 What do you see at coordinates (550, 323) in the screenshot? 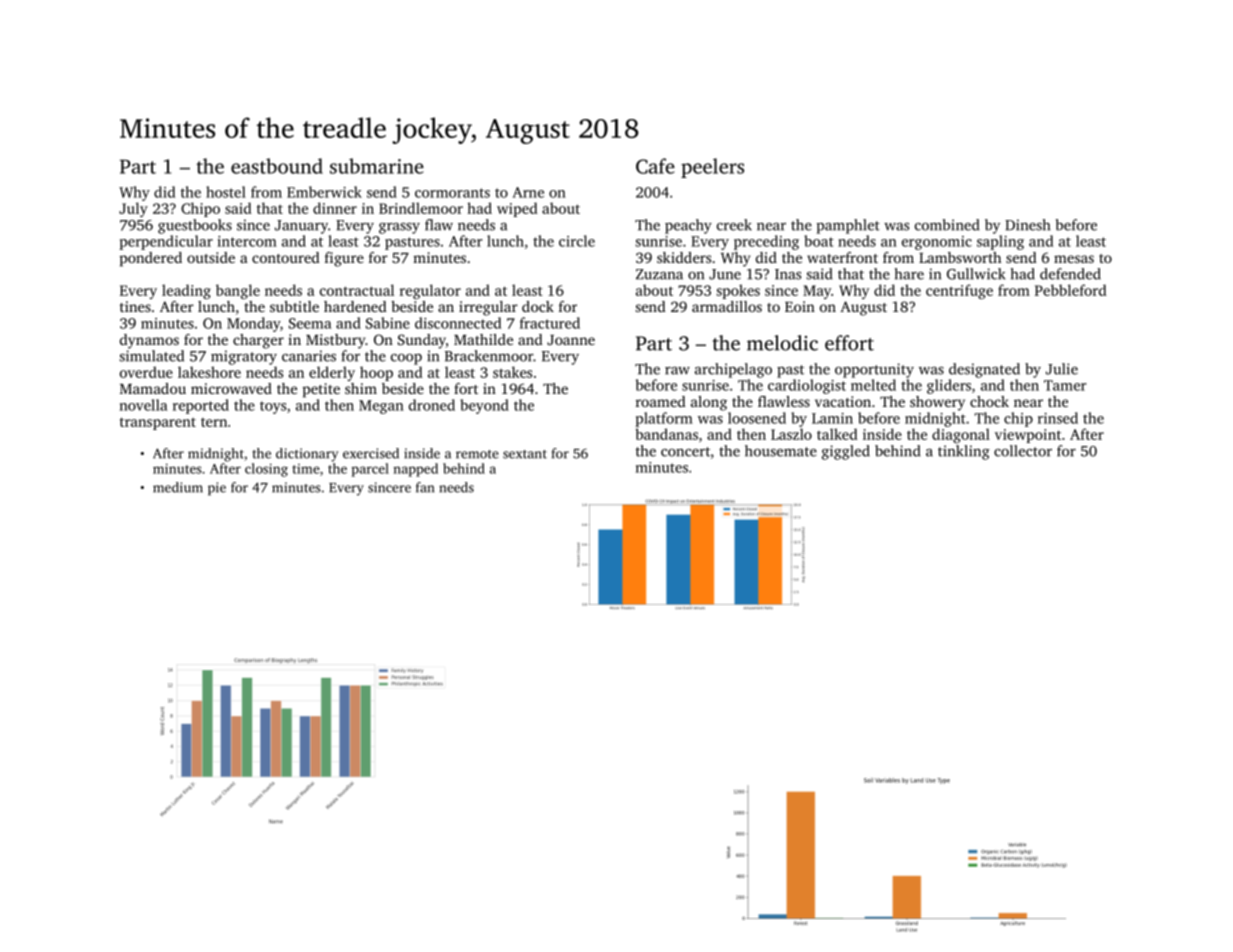
I see `fractured` at bounding box center [550, 323].
